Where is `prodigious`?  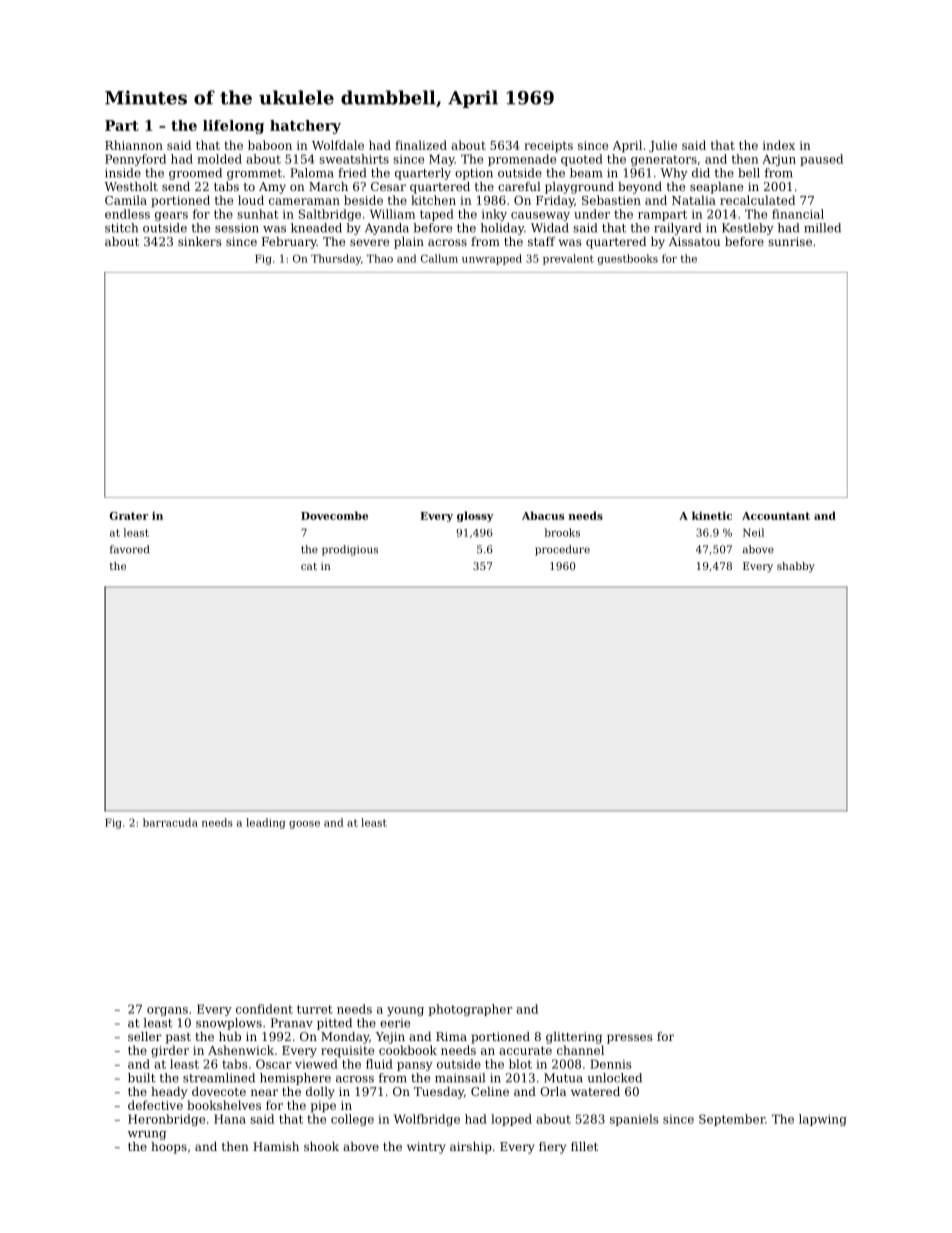
prodigious is located at coordinates (350, 550).
